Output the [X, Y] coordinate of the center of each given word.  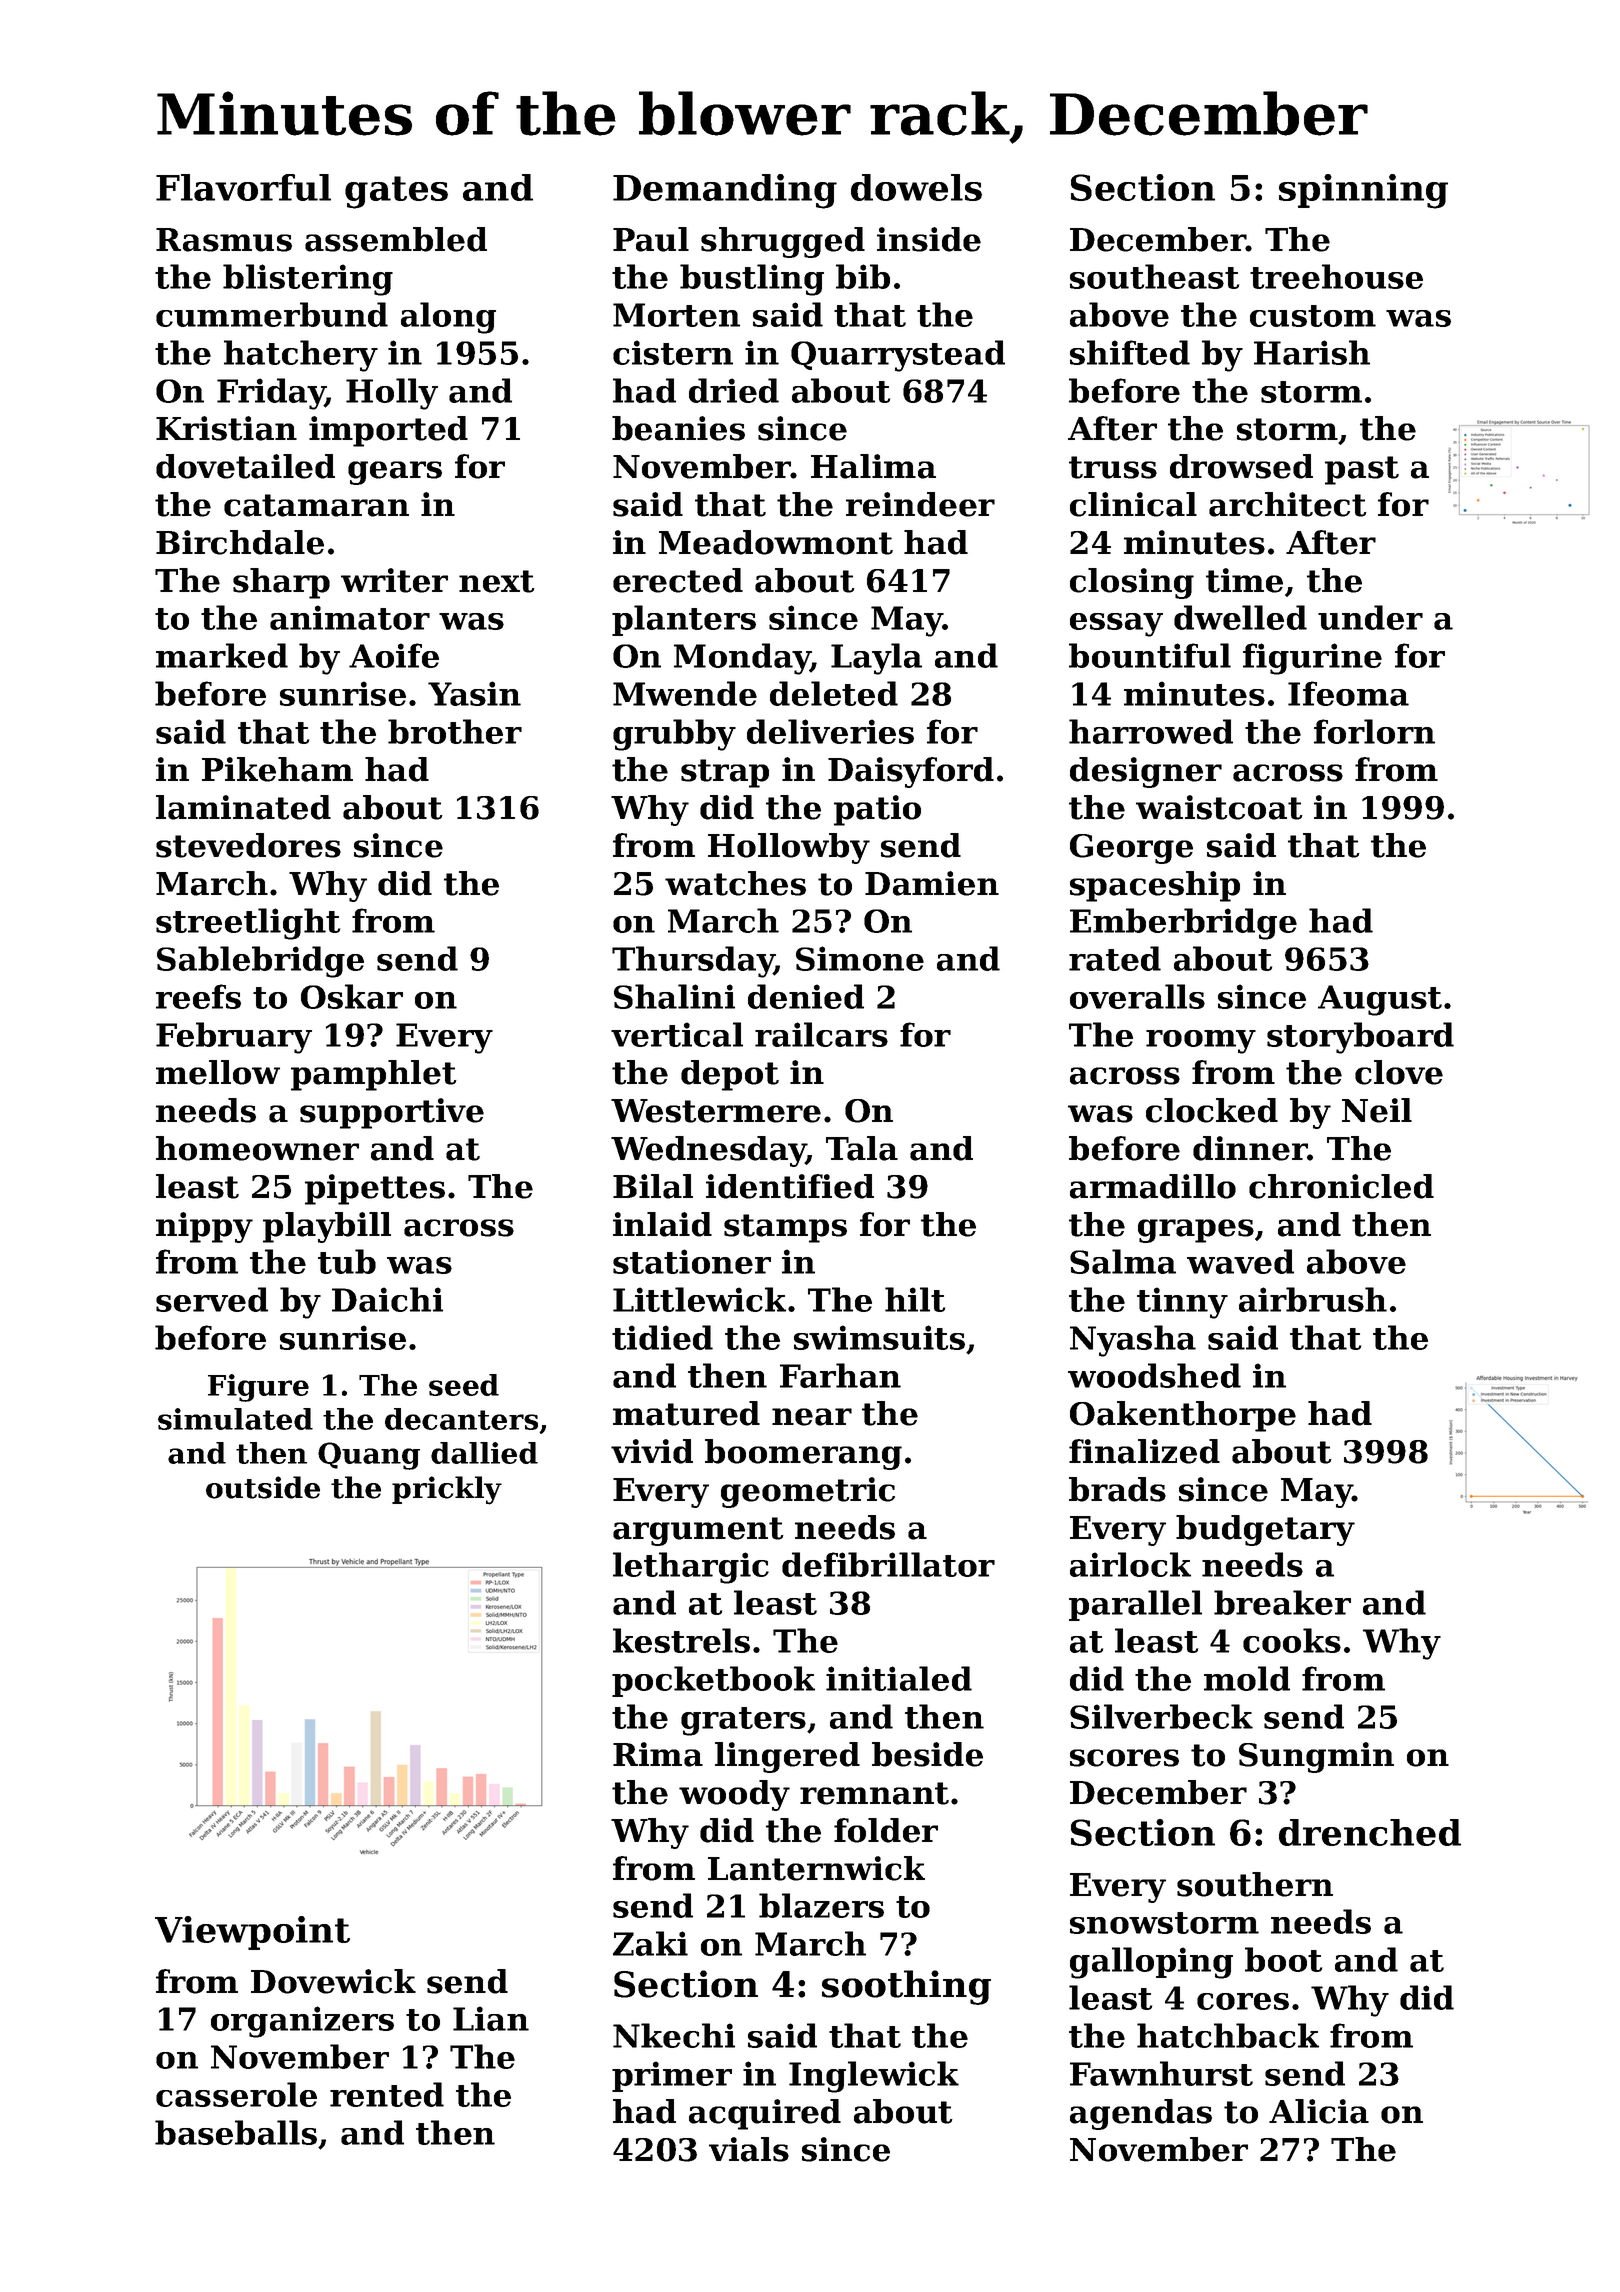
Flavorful [243, 187]
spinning [1363, 191]
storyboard [1360, 1038]
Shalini [674, 996]
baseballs [236, 2132]
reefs [198, 996]
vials [749, 2149]
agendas [1141, 2114]
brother [455, 731]
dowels [916, 187]
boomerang [803, 1454]
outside [263, 1487]
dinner [1250, 1148]
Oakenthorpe [1183, 1416]
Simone [860, 958]
